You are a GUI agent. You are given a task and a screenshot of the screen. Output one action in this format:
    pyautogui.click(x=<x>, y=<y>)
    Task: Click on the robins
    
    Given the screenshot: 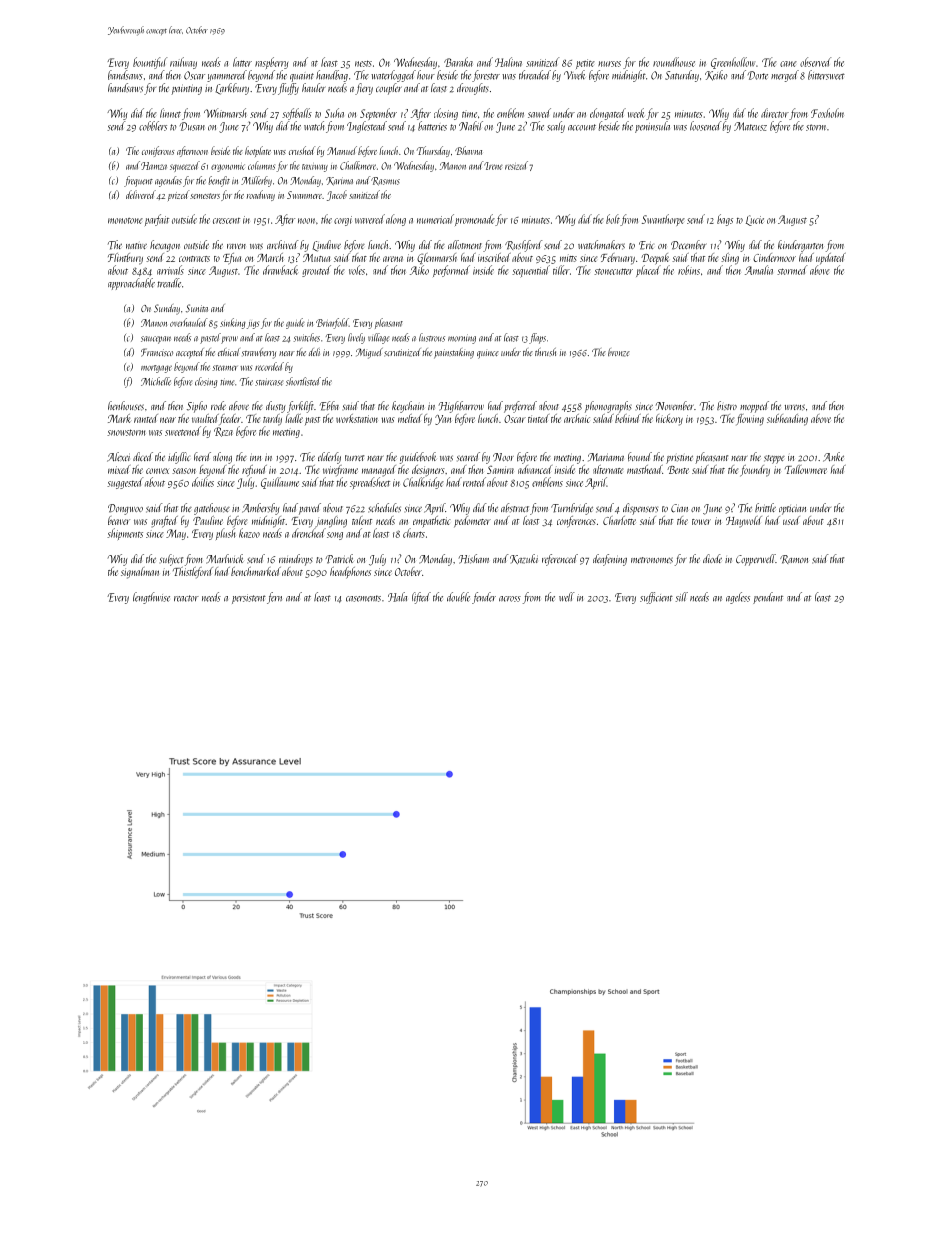 What is the action you would take?
    pyautogui.click(x=689, y=270)
